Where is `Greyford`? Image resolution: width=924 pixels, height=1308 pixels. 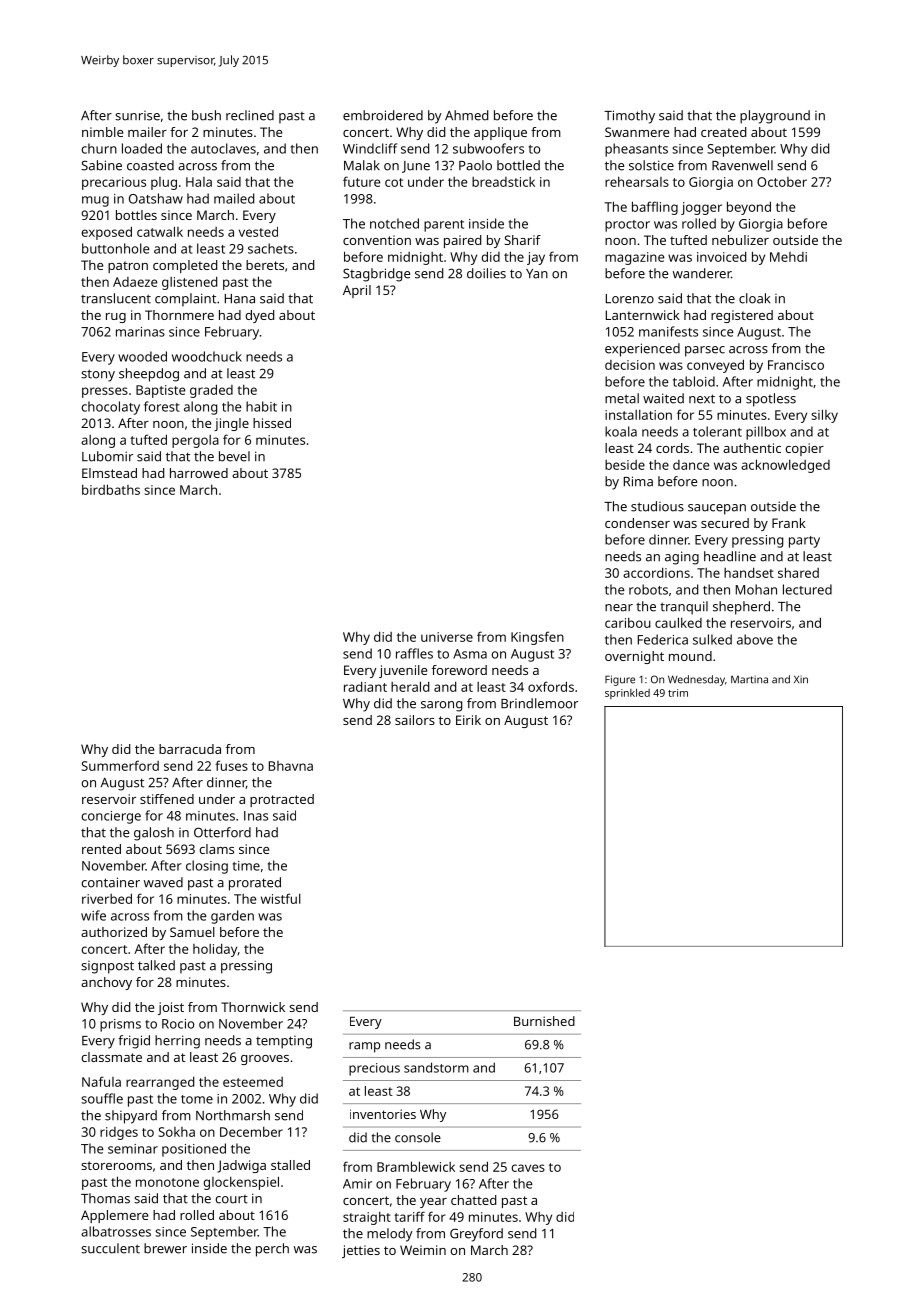 Greyford is located at coordinates (476, 1235).
